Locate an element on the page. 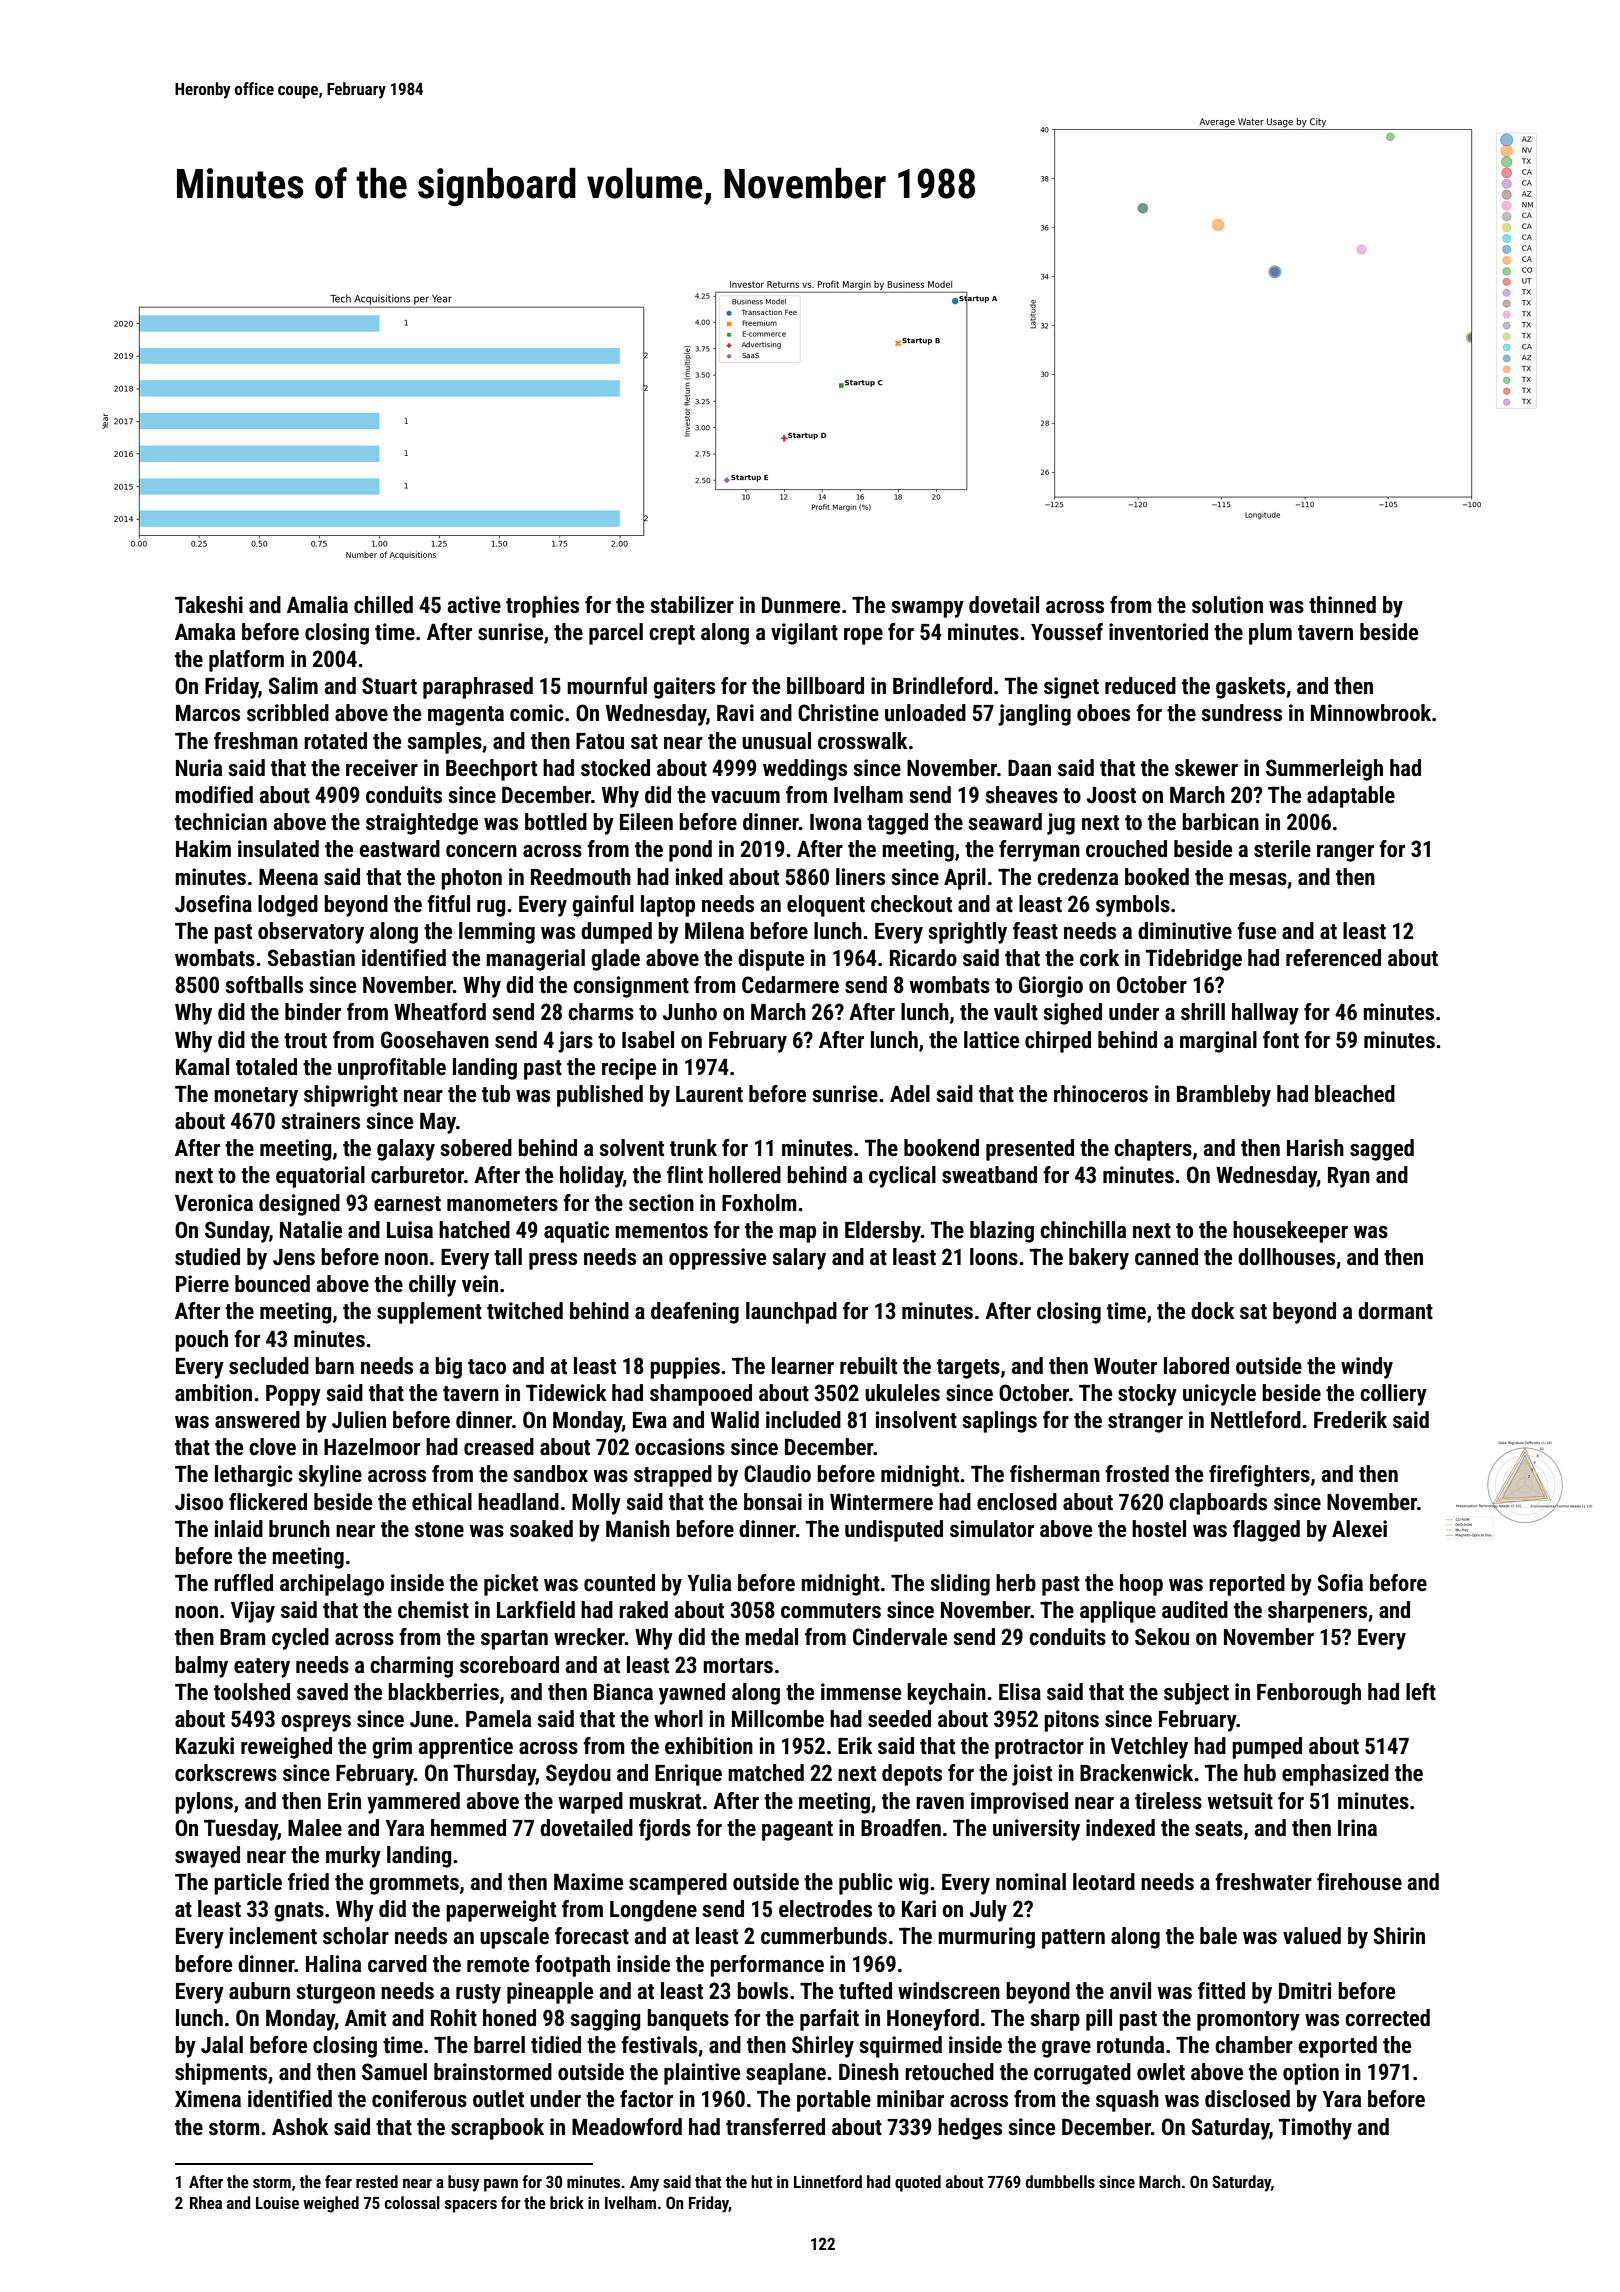 This page has width=1620, height=2292. crouched is located at coordinates (1126, 849).
